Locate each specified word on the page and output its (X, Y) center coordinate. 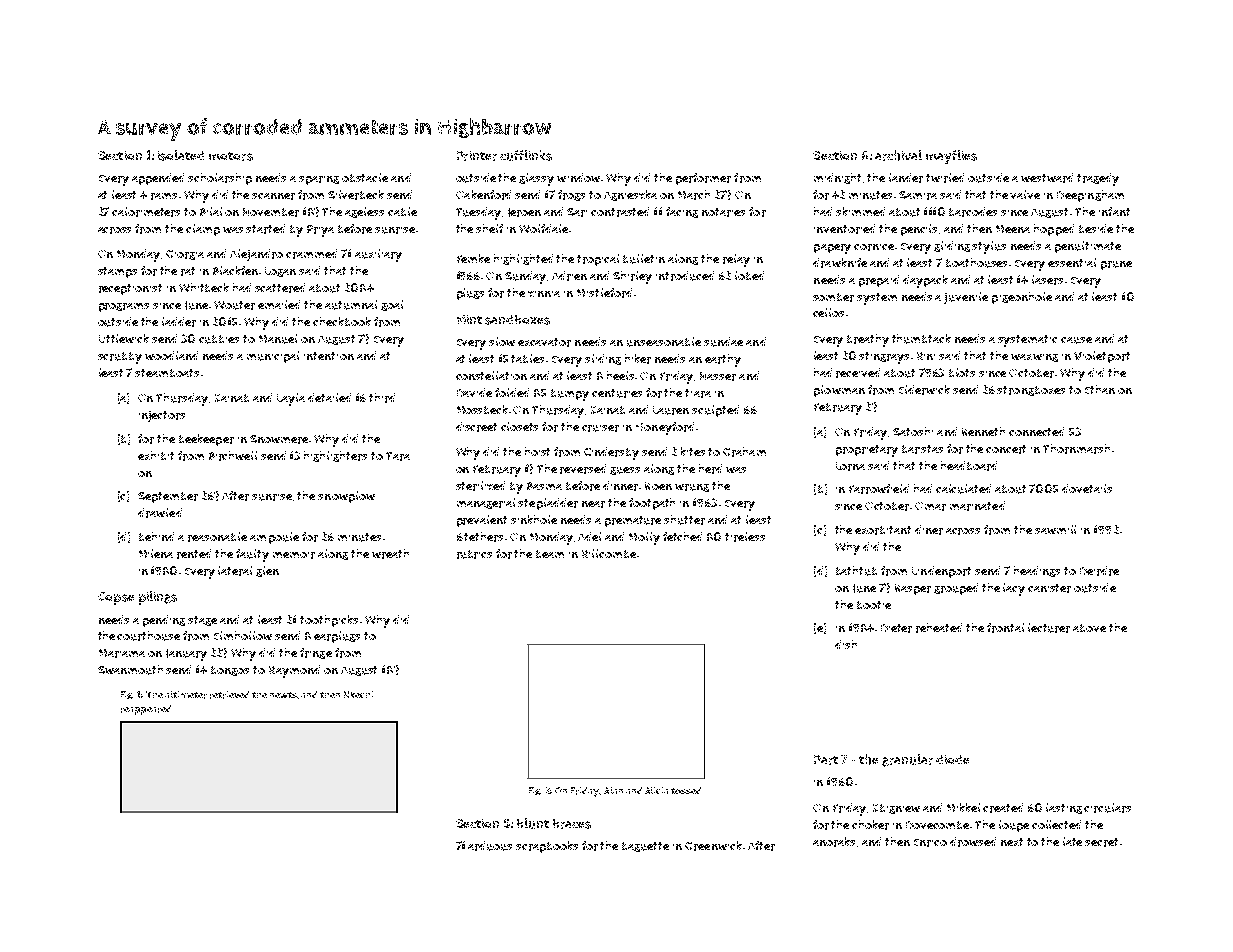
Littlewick (124, 338)
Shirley (632, 277)
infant (1114, 211)
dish (846, 644)
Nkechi (358, 694)
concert (1006, 449)
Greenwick (713, 846)
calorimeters (146, 212)
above (1089, 628)
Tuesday (478, 213)
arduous (490, 846)
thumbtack (921, 339)
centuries (617, 393)
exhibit (156, 455)
